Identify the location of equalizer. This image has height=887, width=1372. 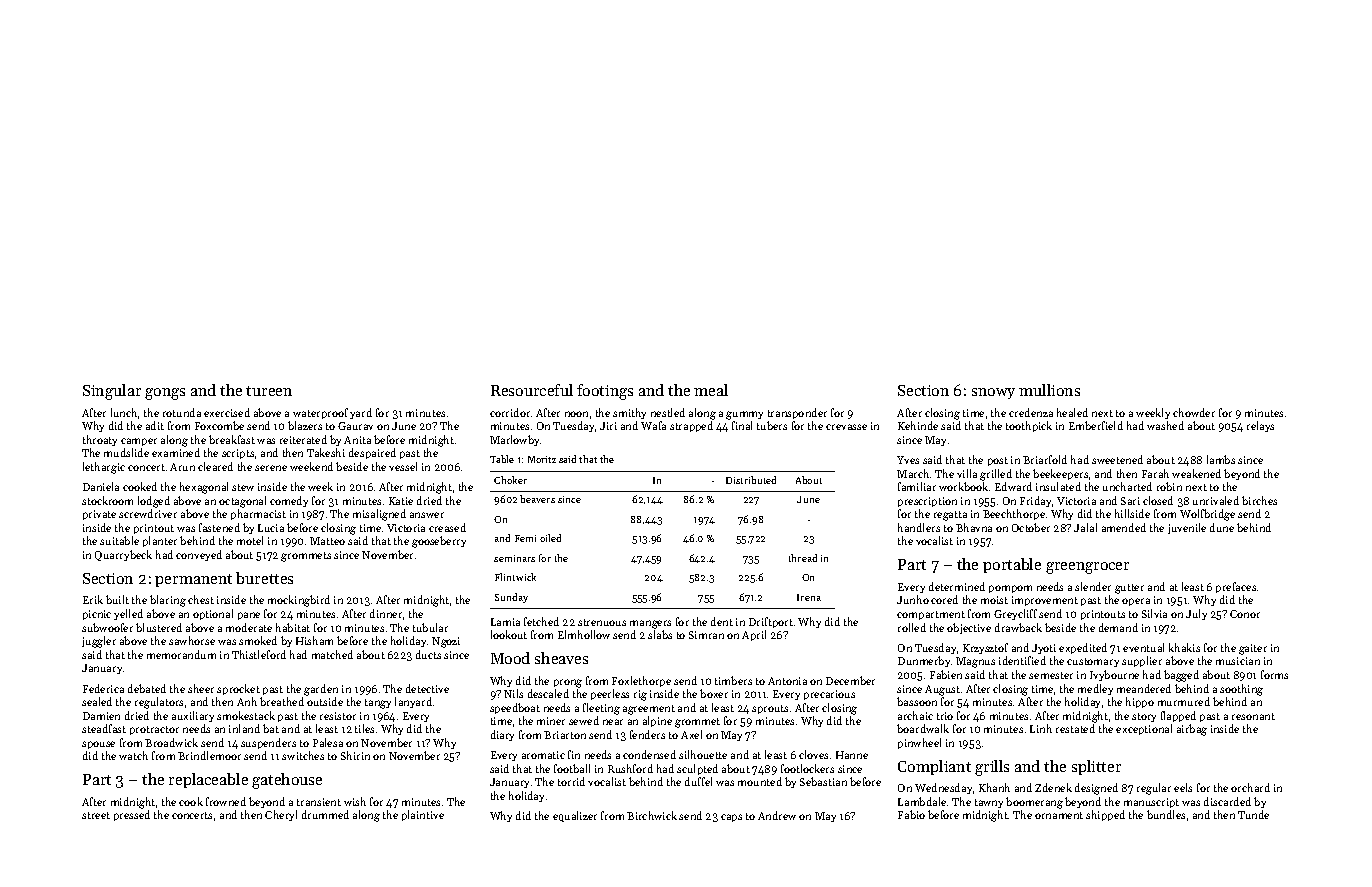
(575, 816).
